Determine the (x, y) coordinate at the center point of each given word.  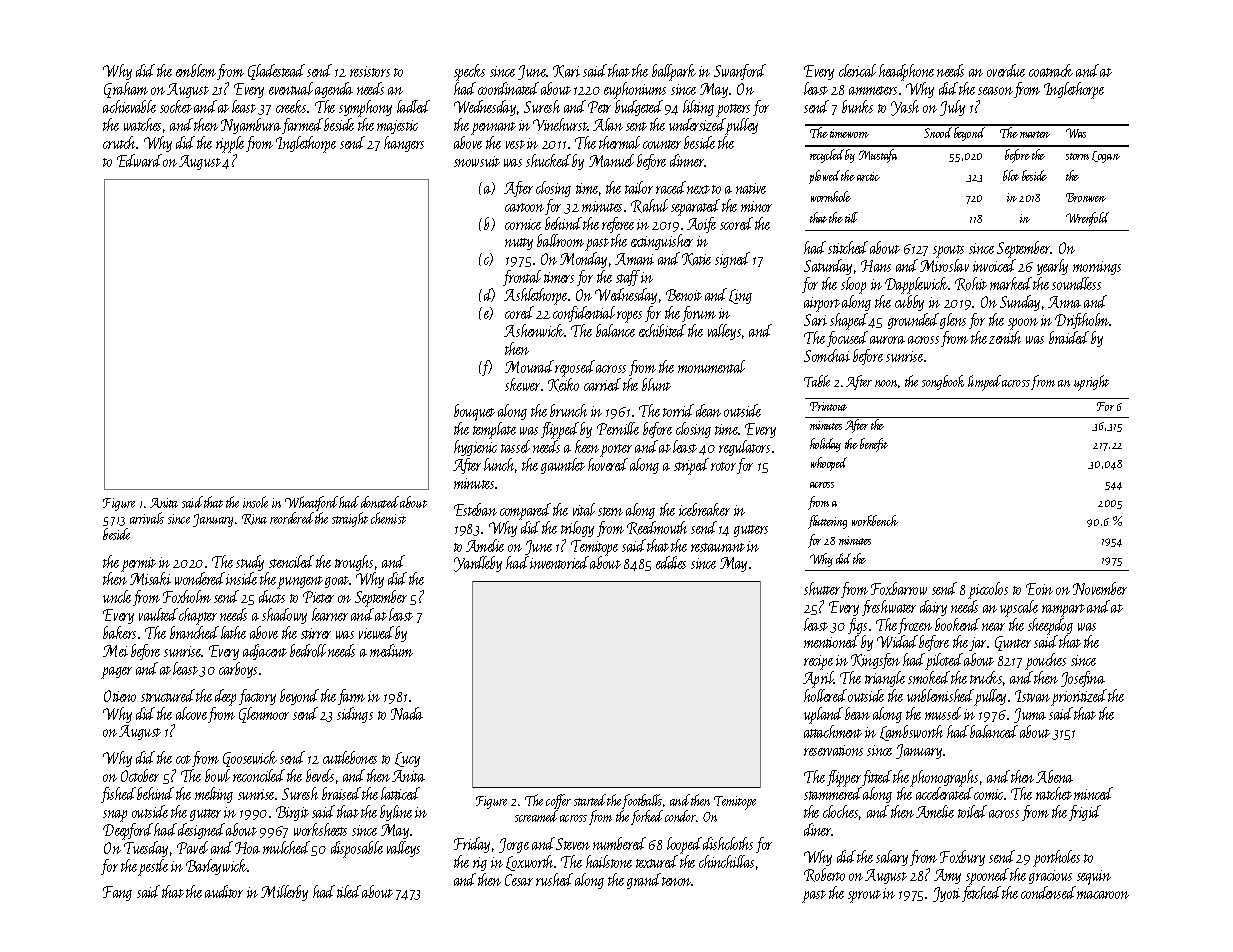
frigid (1085, 813)
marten (1035, 134)
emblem (196, 70)
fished (118, 795)
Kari (566, 71)
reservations (833, 750)
